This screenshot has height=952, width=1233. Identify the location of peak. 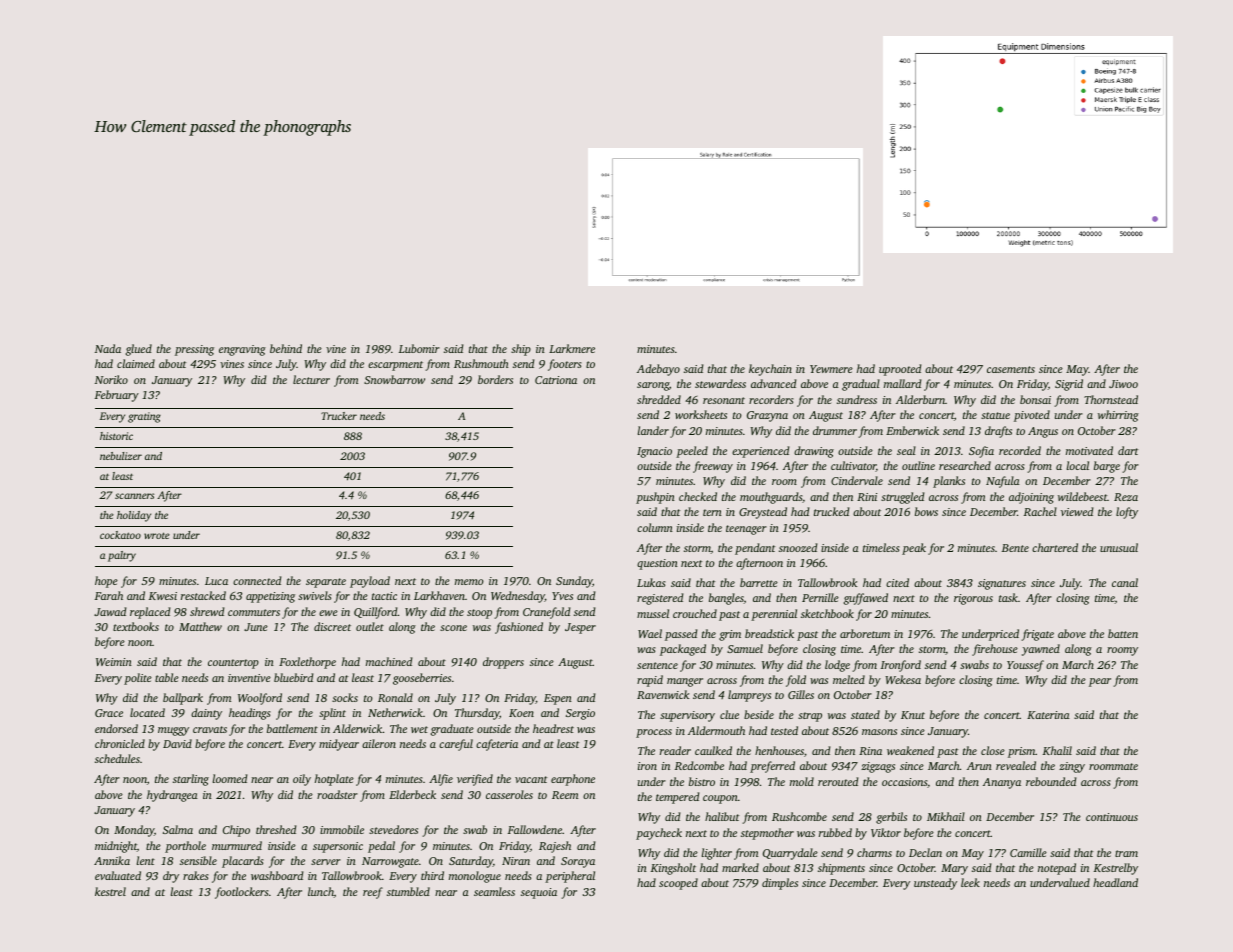
(914, 549).
